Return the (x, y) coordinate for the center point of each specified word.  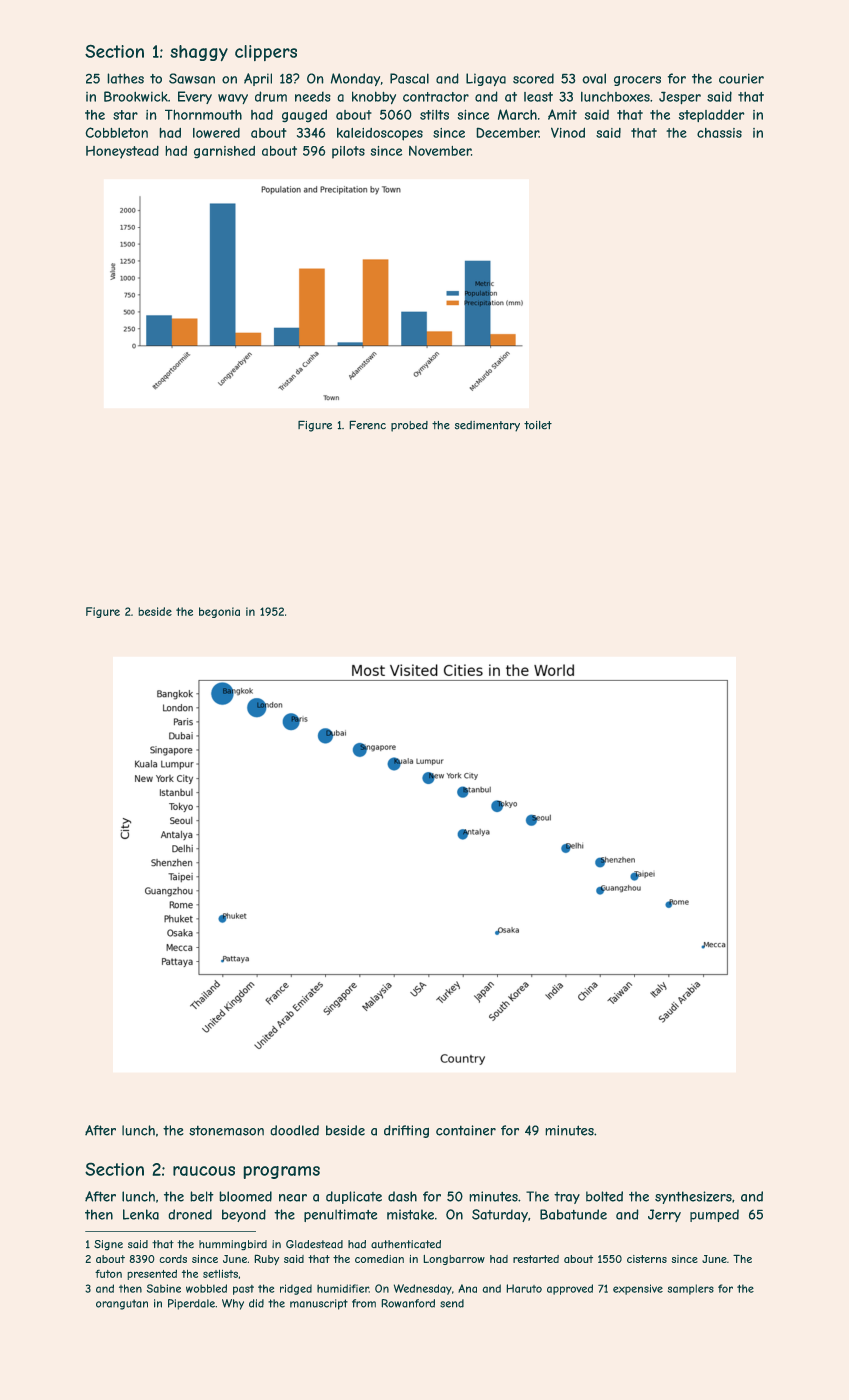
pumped (714, 1215)
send (452, 1303)
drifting (406, 1131)
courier (741, 78)
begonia (219, 612)
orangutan (122, 1304)
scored (533, 78)
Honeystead (122, 152)
